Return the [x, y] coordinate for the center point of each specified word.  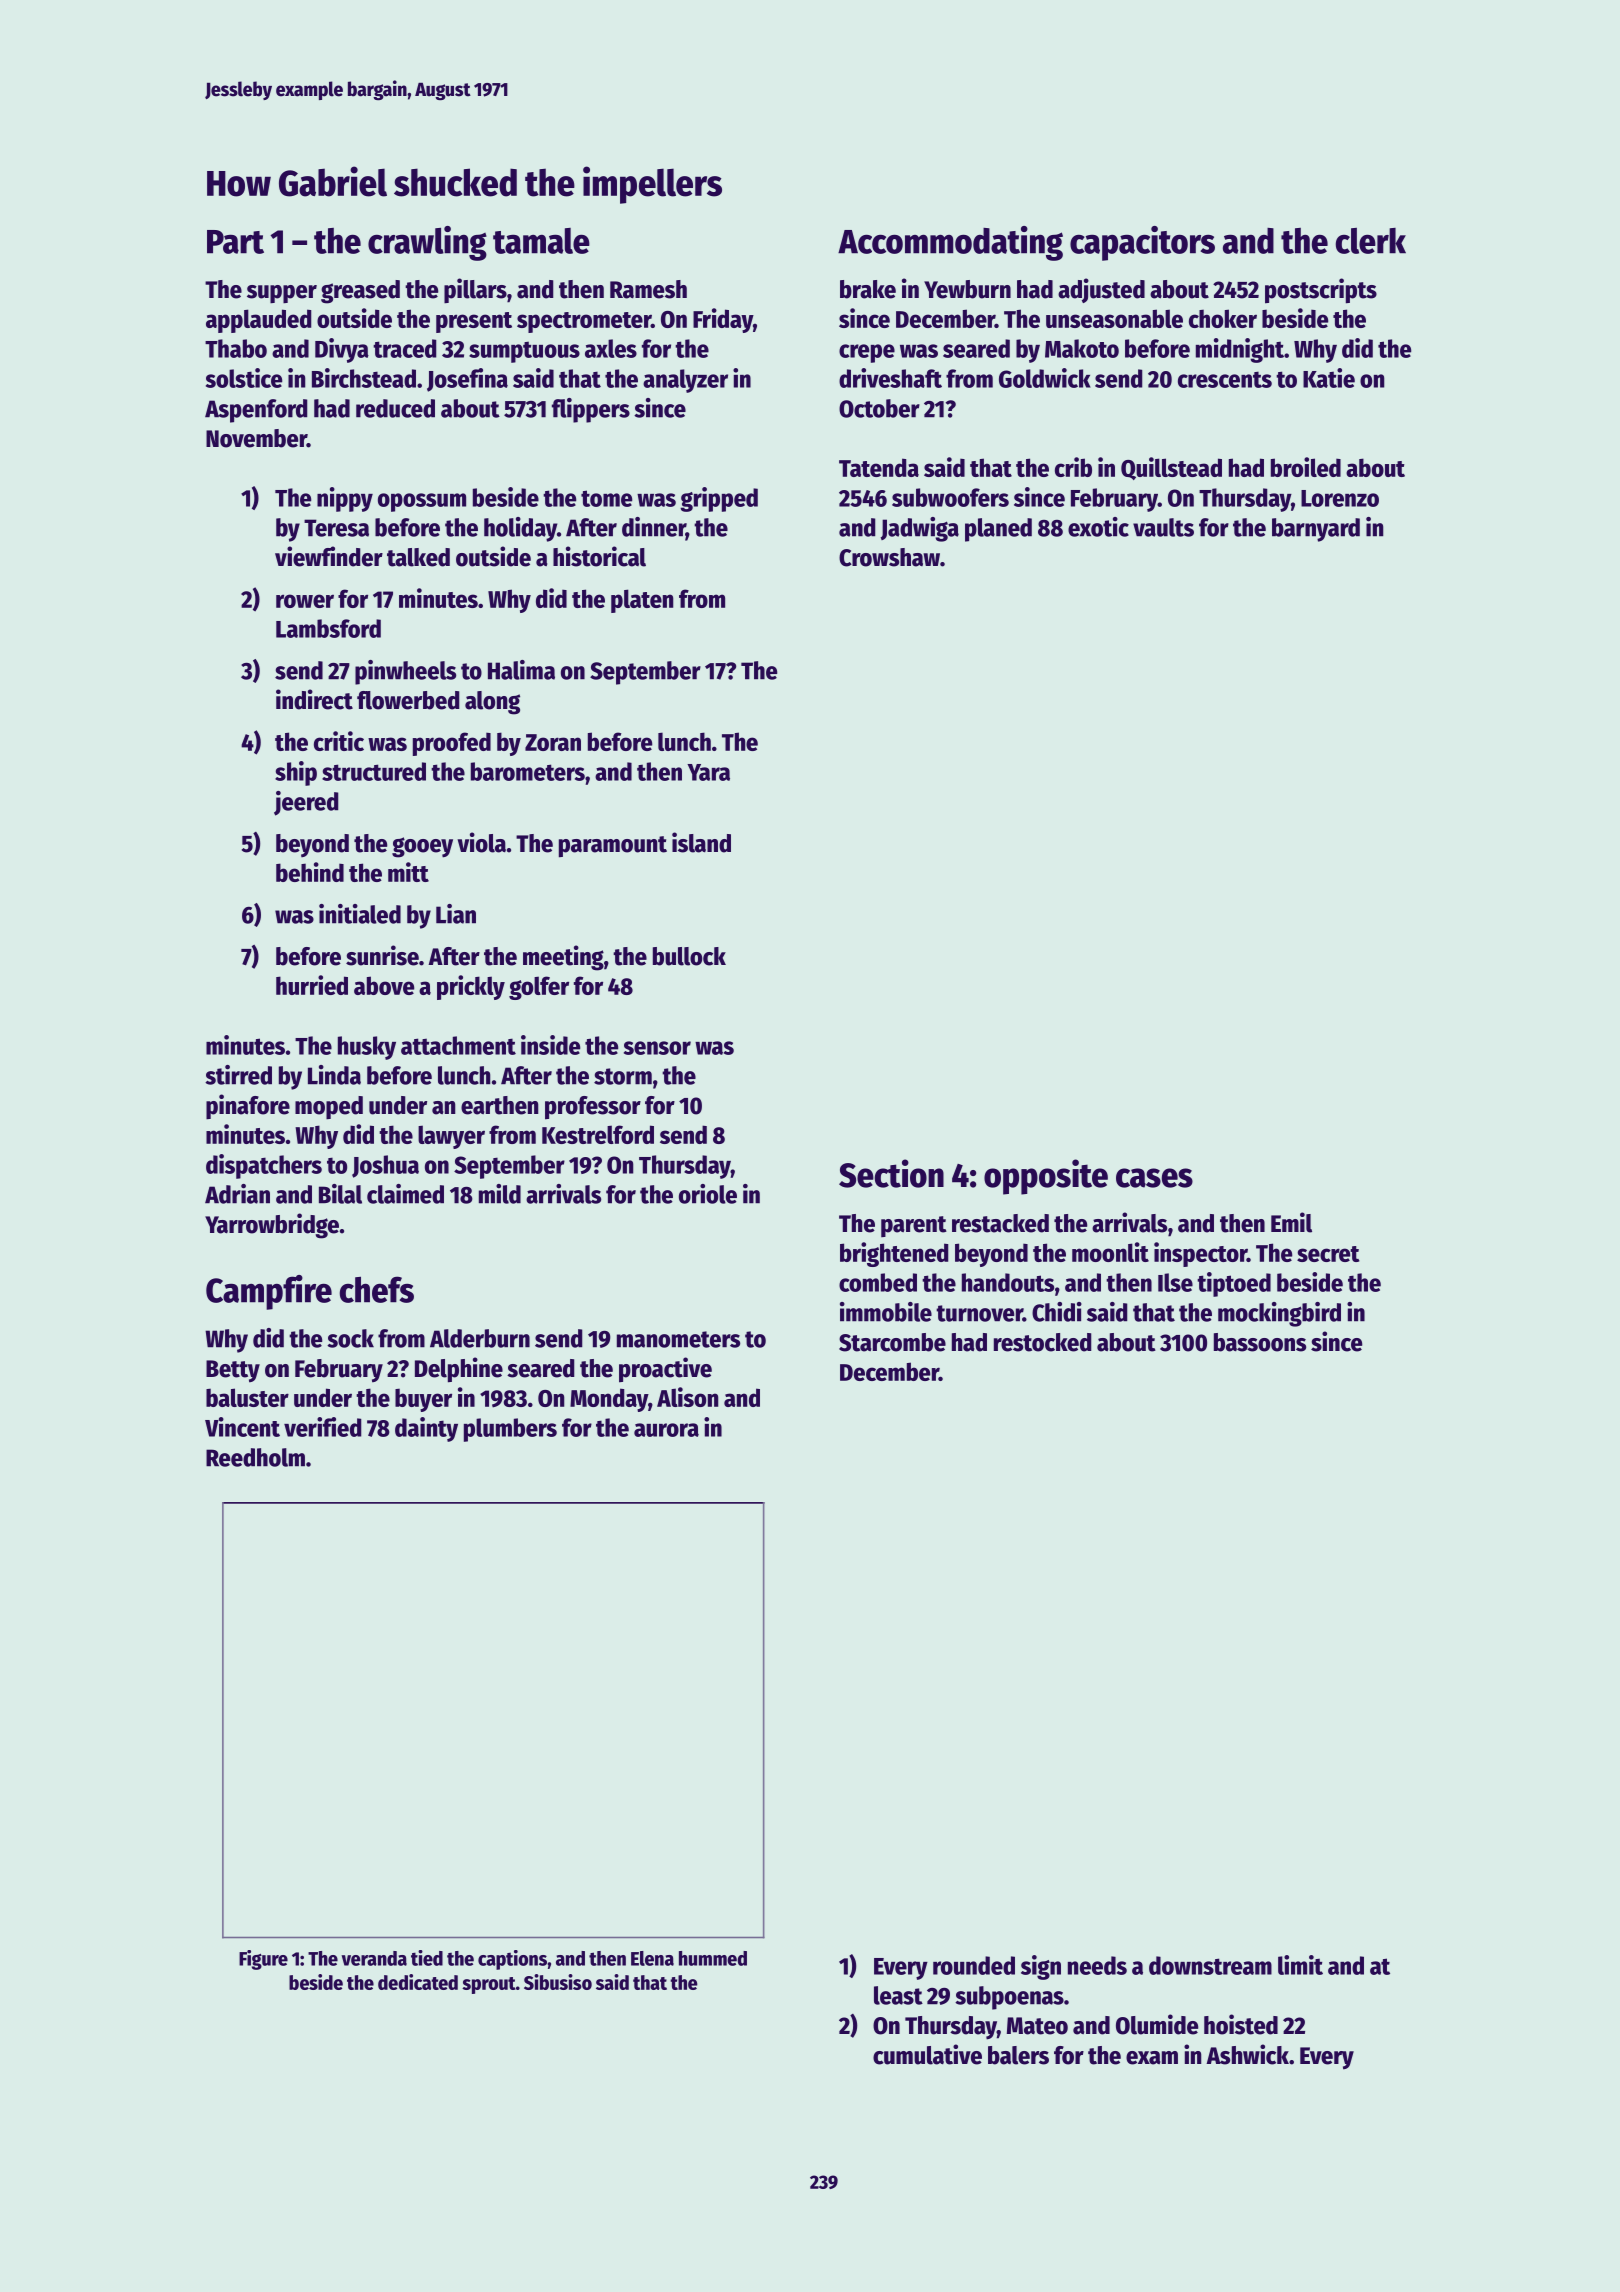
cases [1154, 1178]
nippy [345, 499]
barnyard [1316, 530]
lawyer [451, 1137]
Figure [263, 1960]
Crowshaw [889, 557]
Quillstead [1171, 468]
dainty [426, 1429]
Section [891, 1173]
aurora [666, 1430]
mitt [408, 872]
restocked [1042, 1342]
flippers [591, 410]
